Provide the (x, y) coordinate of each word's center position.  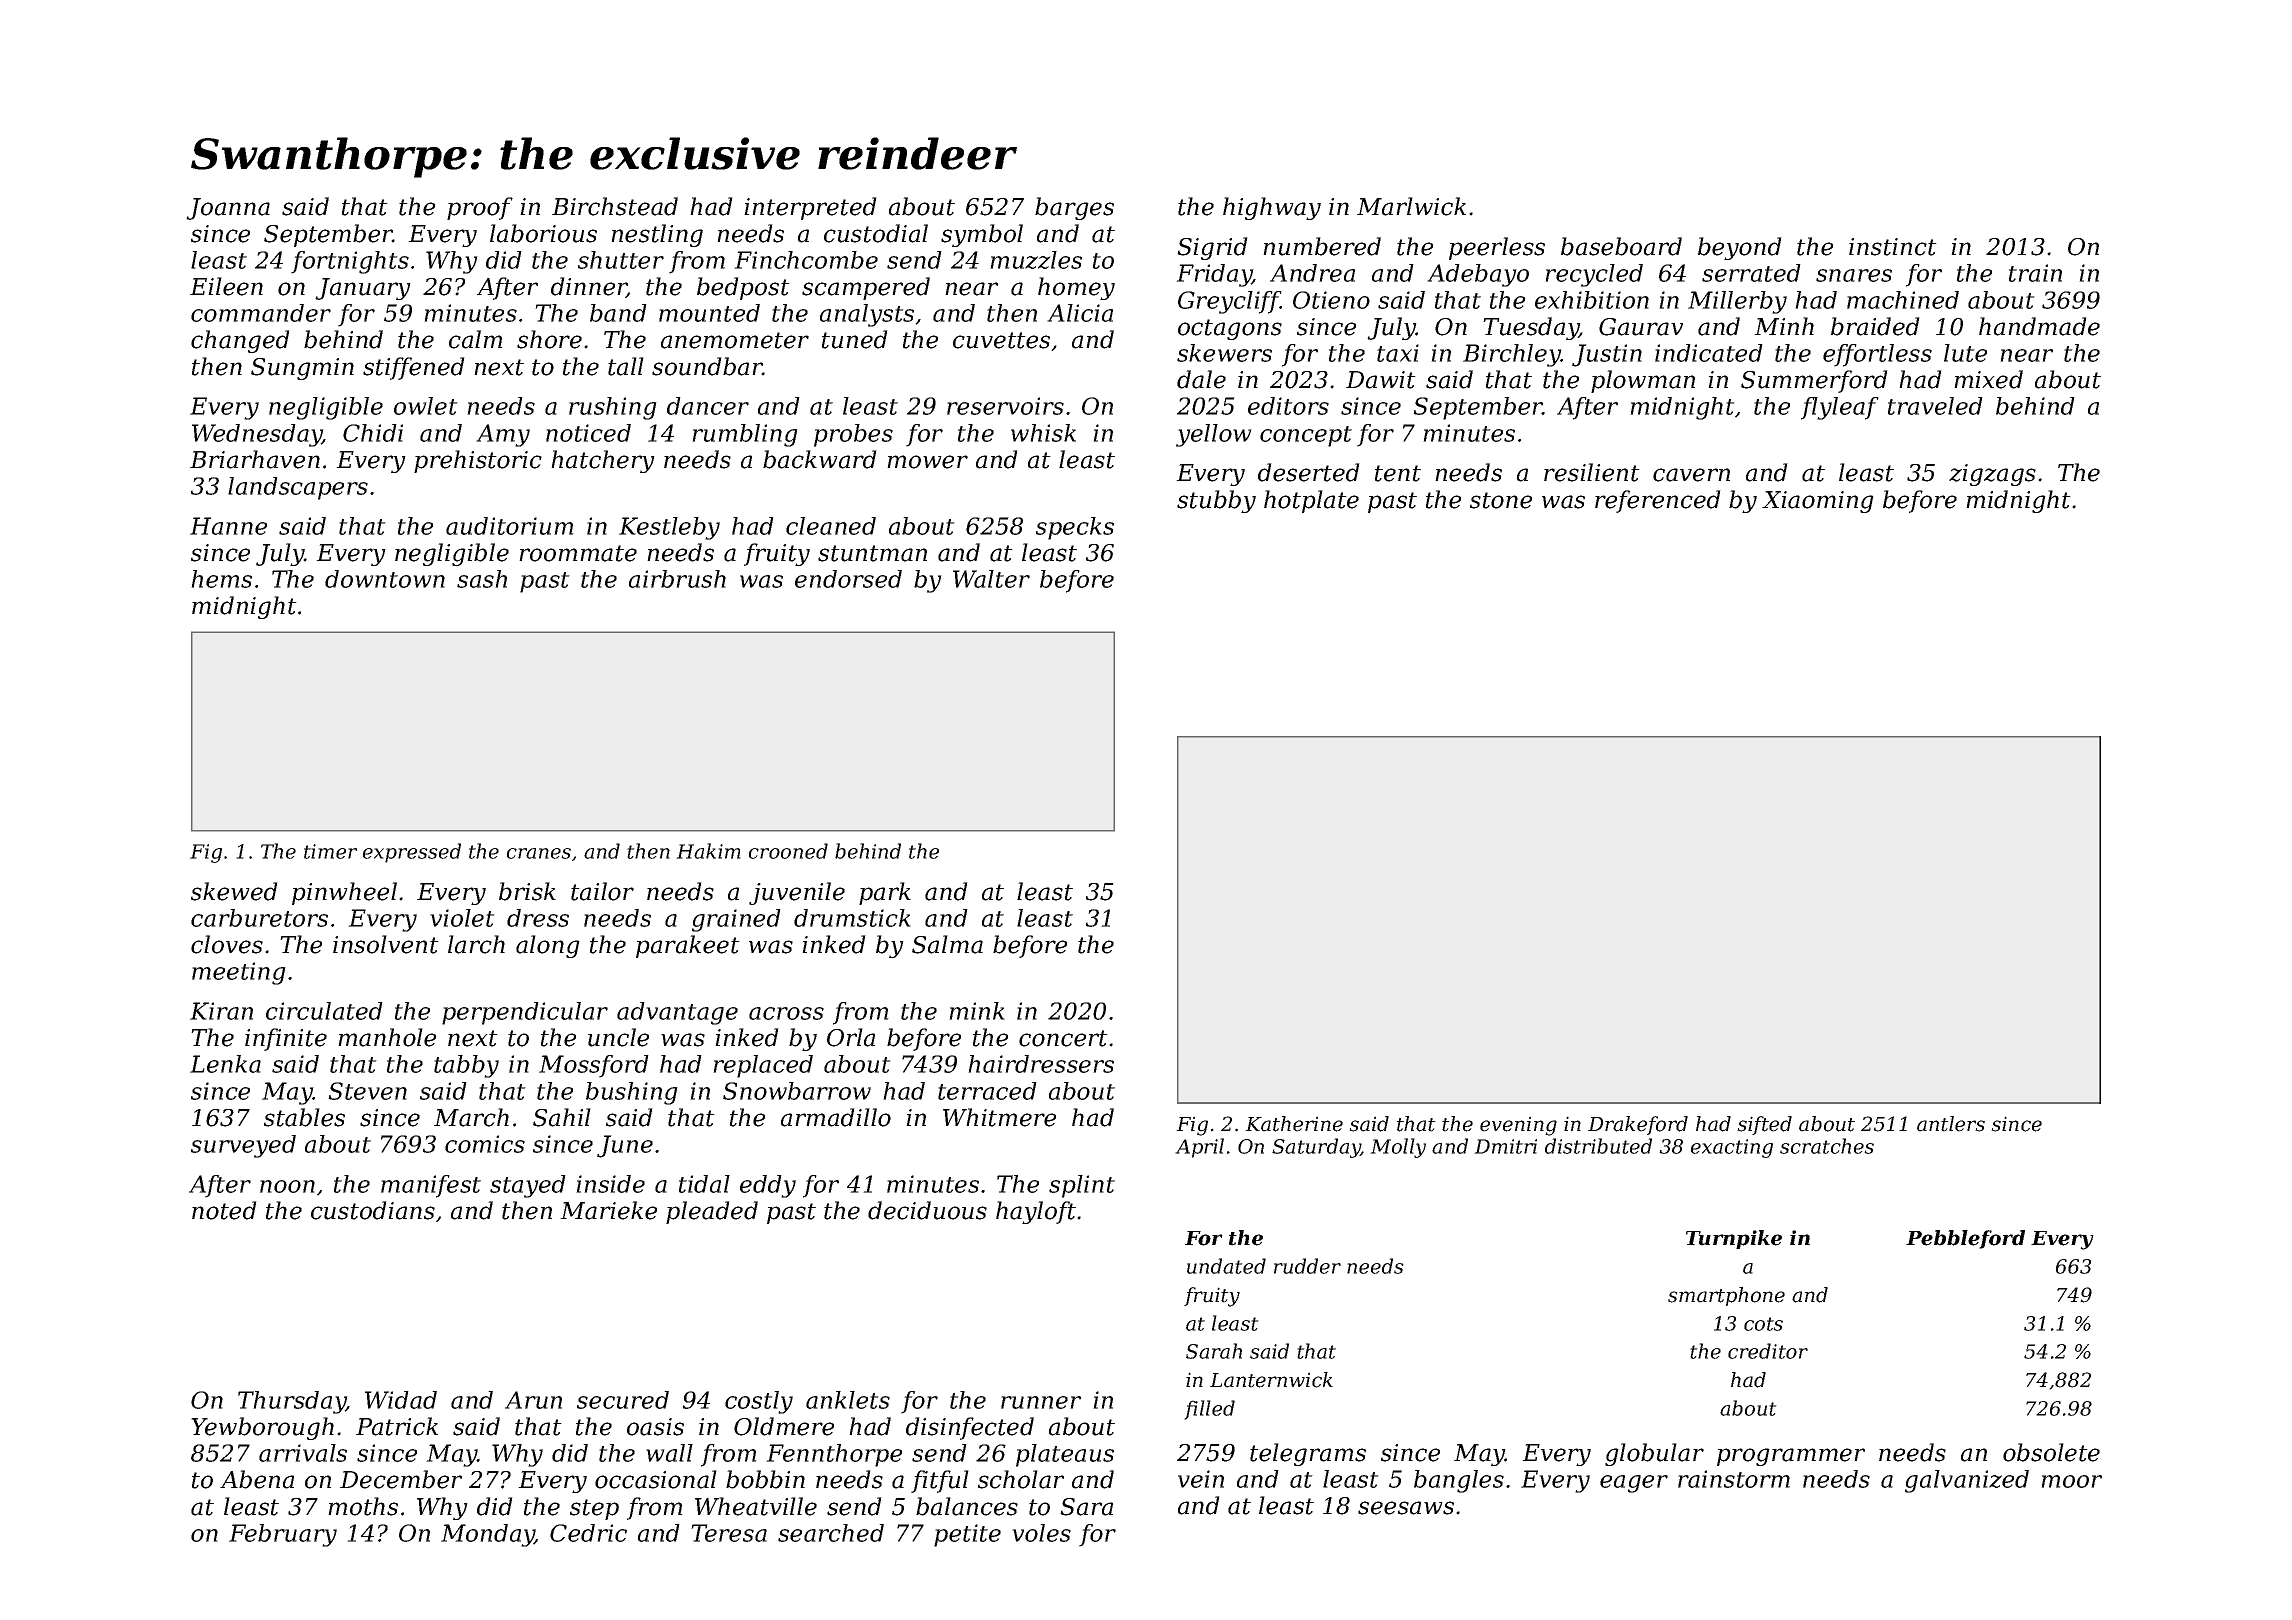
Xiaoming (1818, 502)
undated (1226, 1266)
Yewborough (262, 1428)
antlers (1951, 1124)
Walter (991, 579)
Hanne (228, 526)
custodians (373, 1210)
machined (1903, 300)
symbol (982, 235)
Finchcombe (806, 260)
